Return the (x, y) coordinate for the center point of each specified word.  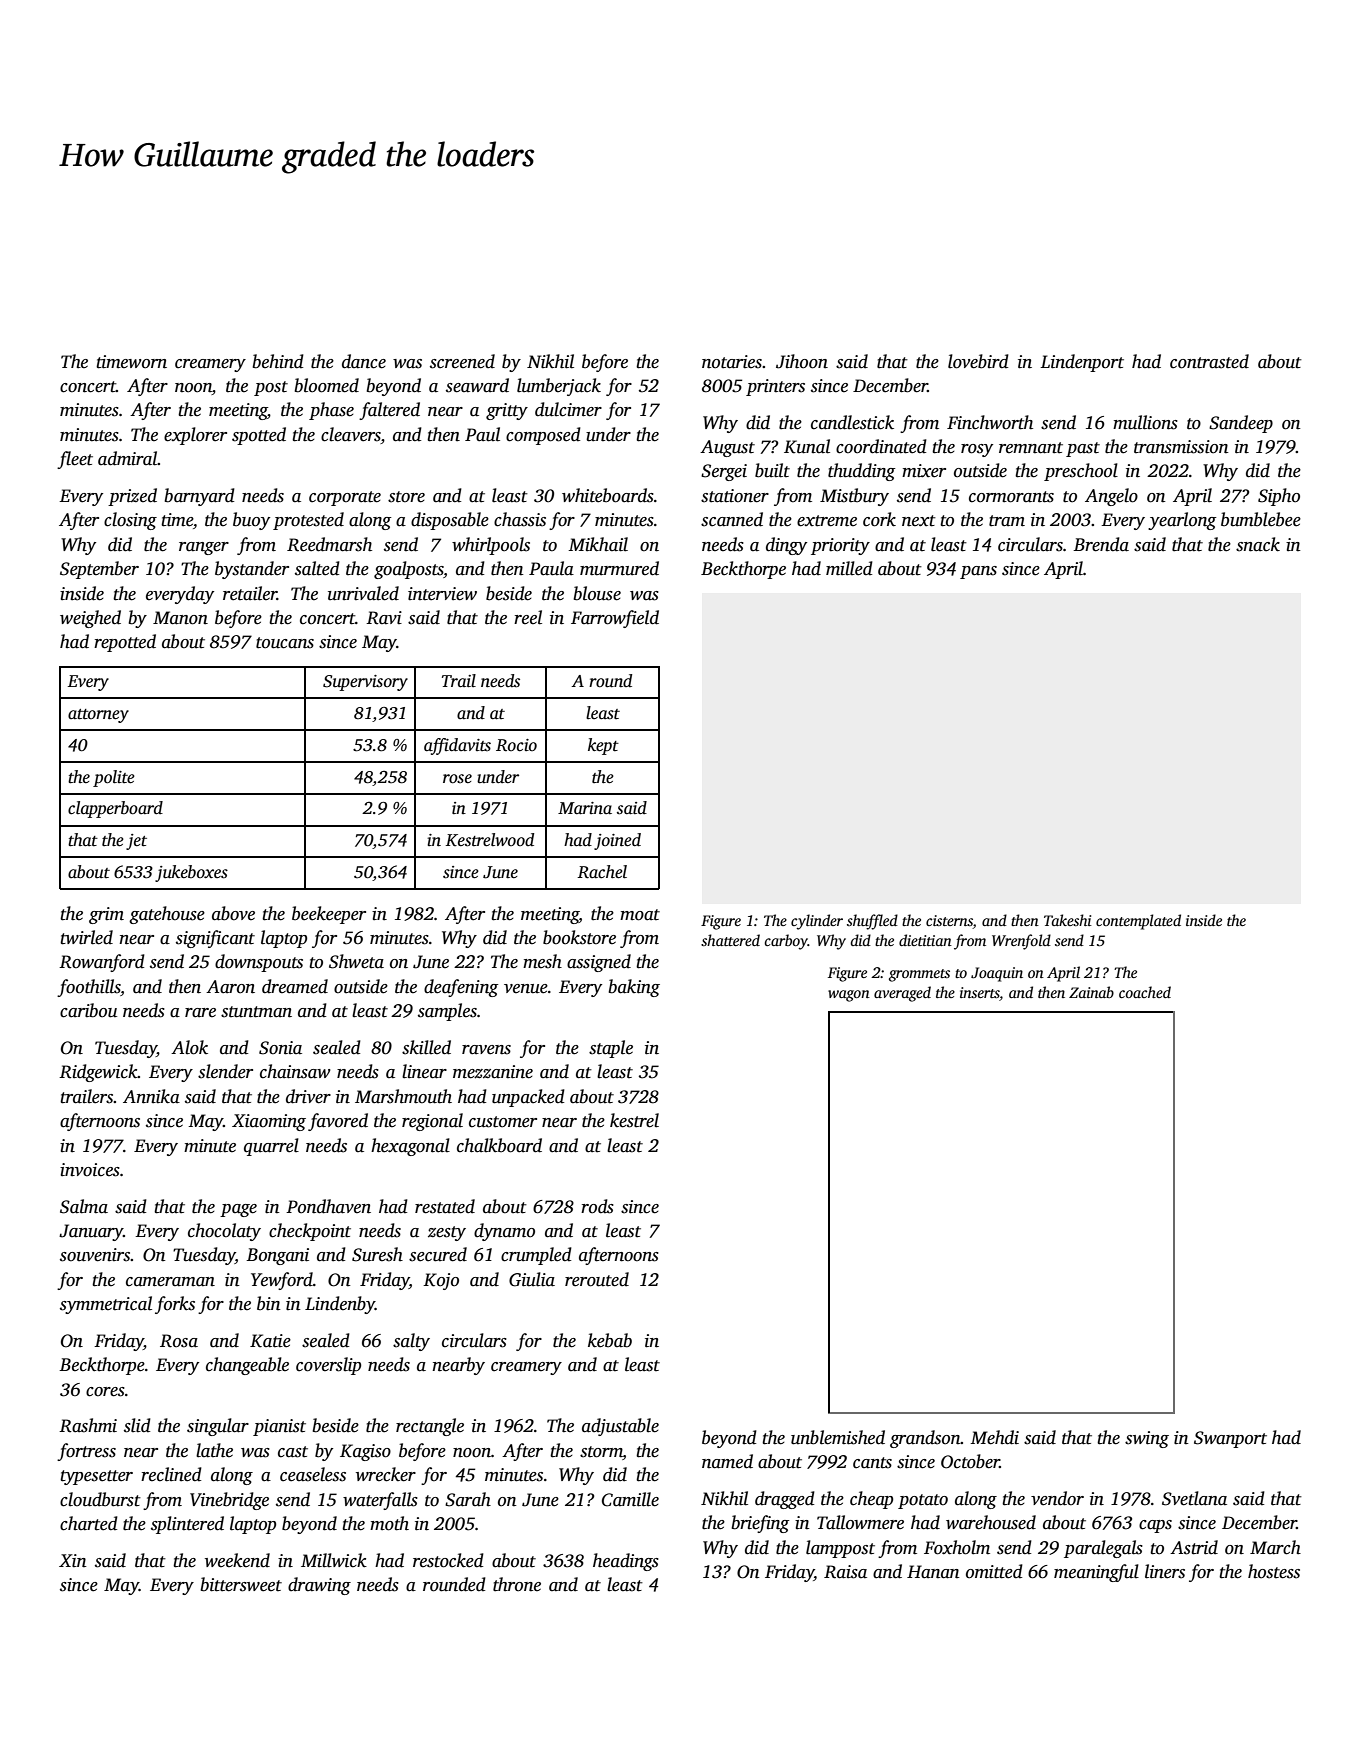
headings (626, 1562)
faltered (389, 411)
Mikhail (598, 544)
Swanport (1230, 1439)
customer (503, 1122)
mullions (1145, 422)
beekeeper (329, 915)
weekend (237, 1560)
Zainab (1091, 992)
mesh (542, 961)
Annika (151, 1096)
